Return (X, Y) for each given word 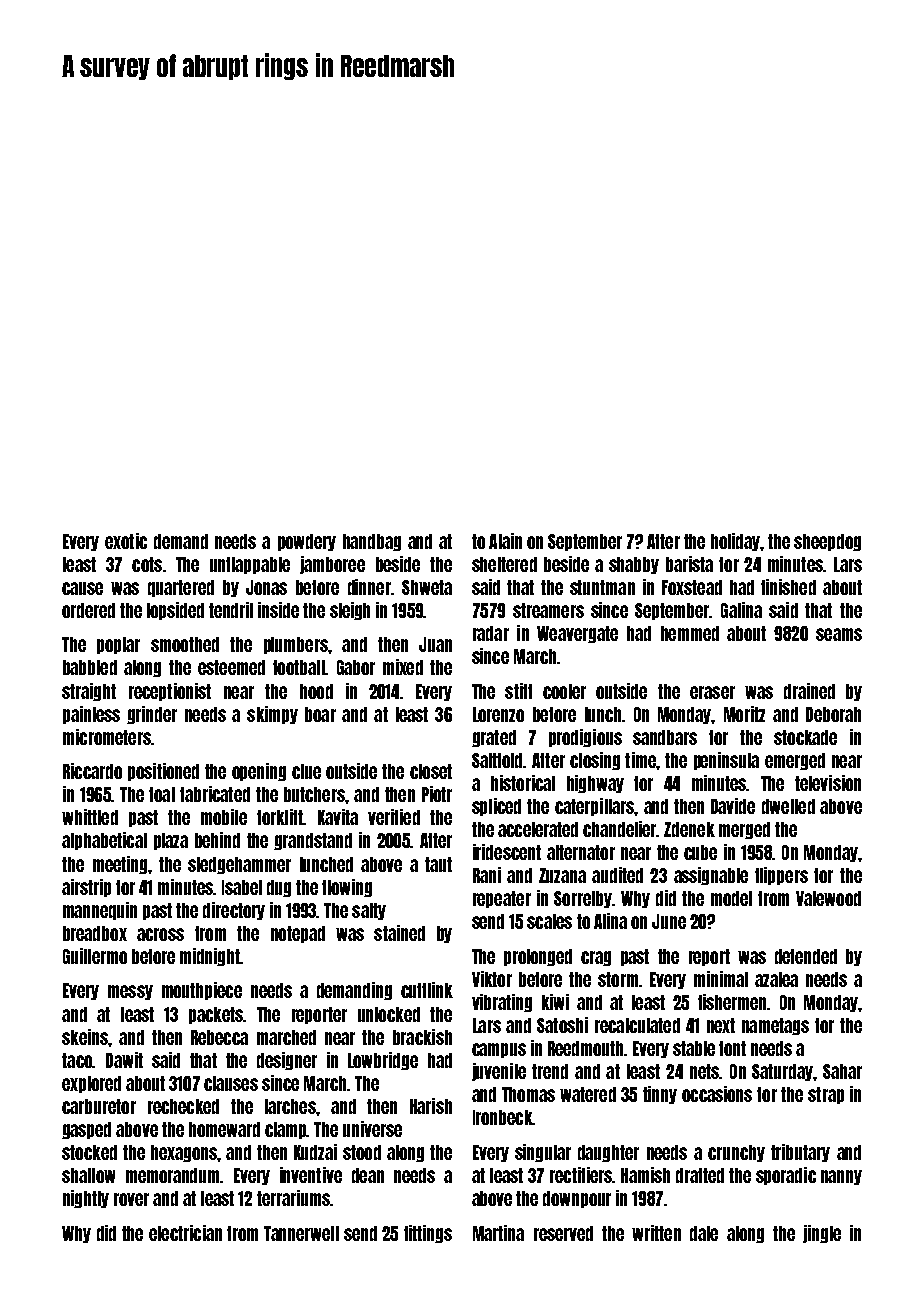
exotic (126, 541)
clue (306, 771)
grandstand (313, 841)
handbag (372, 542)
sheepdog (827, 542)
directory (234, 911)
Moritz (744, 714)
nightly (86, 1199)
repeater (502, 899)
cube (700, 852)
